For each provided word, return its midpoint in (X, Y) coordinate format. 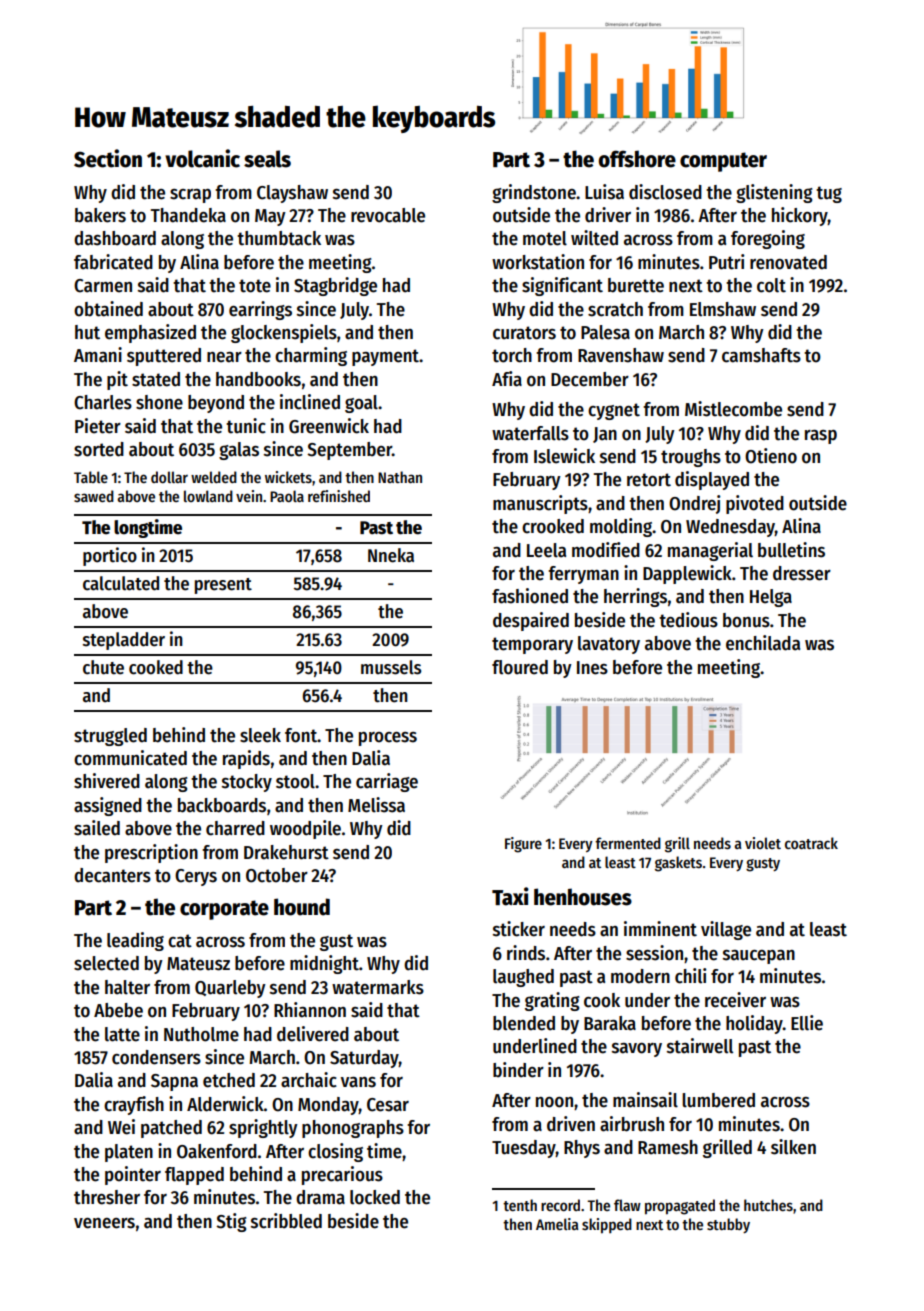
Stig (231, 1222)
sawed (94, 496)
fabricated (113, 262)
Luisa (604, 192)
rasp (821, 437)
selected (106, 963)
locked (375, 1197)
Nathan (400, 477)
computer (723, 162)
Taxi (510, 896)
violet (763, 843)
